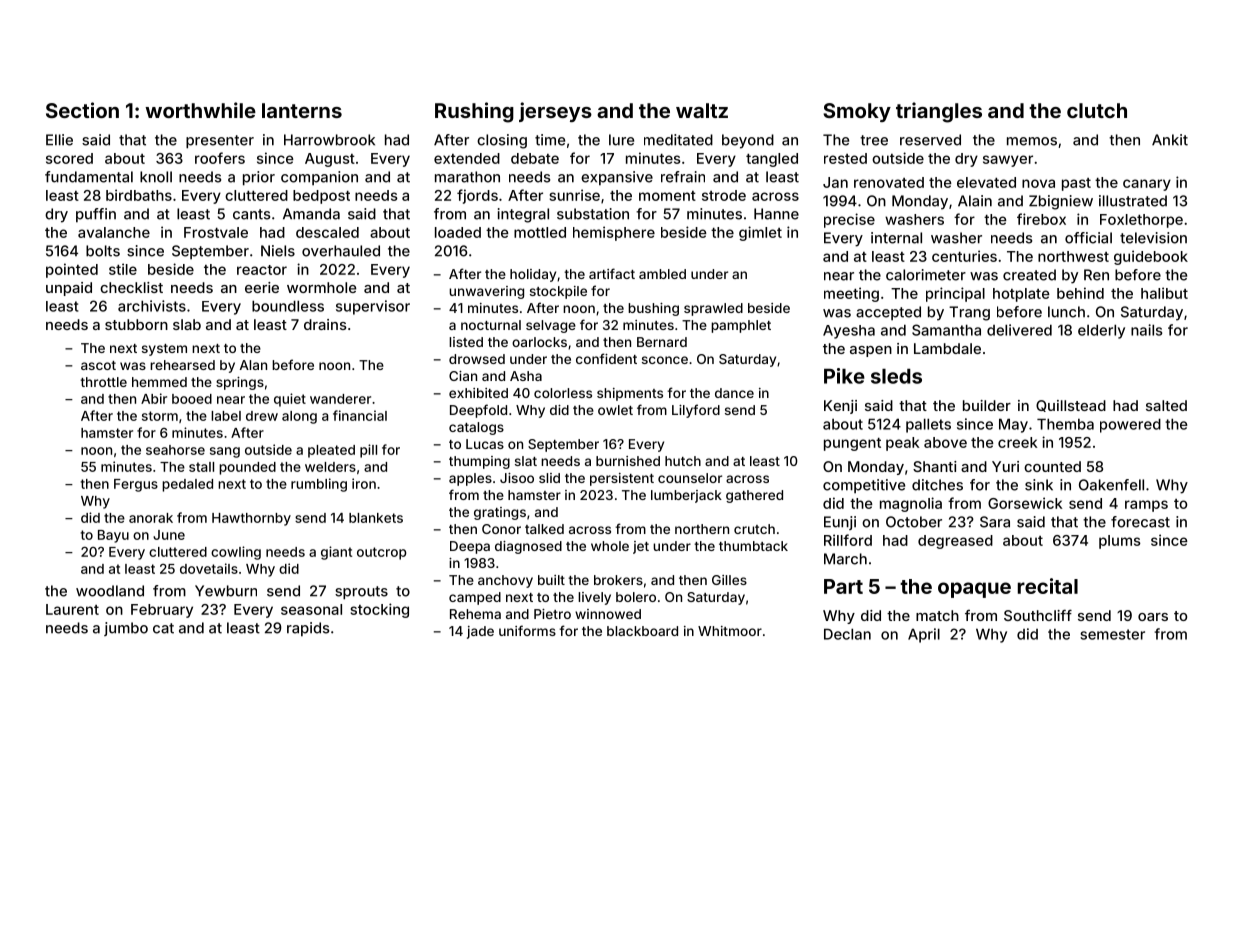  Describe the element at coordinates (136, 324) in the screenshot. I see `stubborn` at that location.
